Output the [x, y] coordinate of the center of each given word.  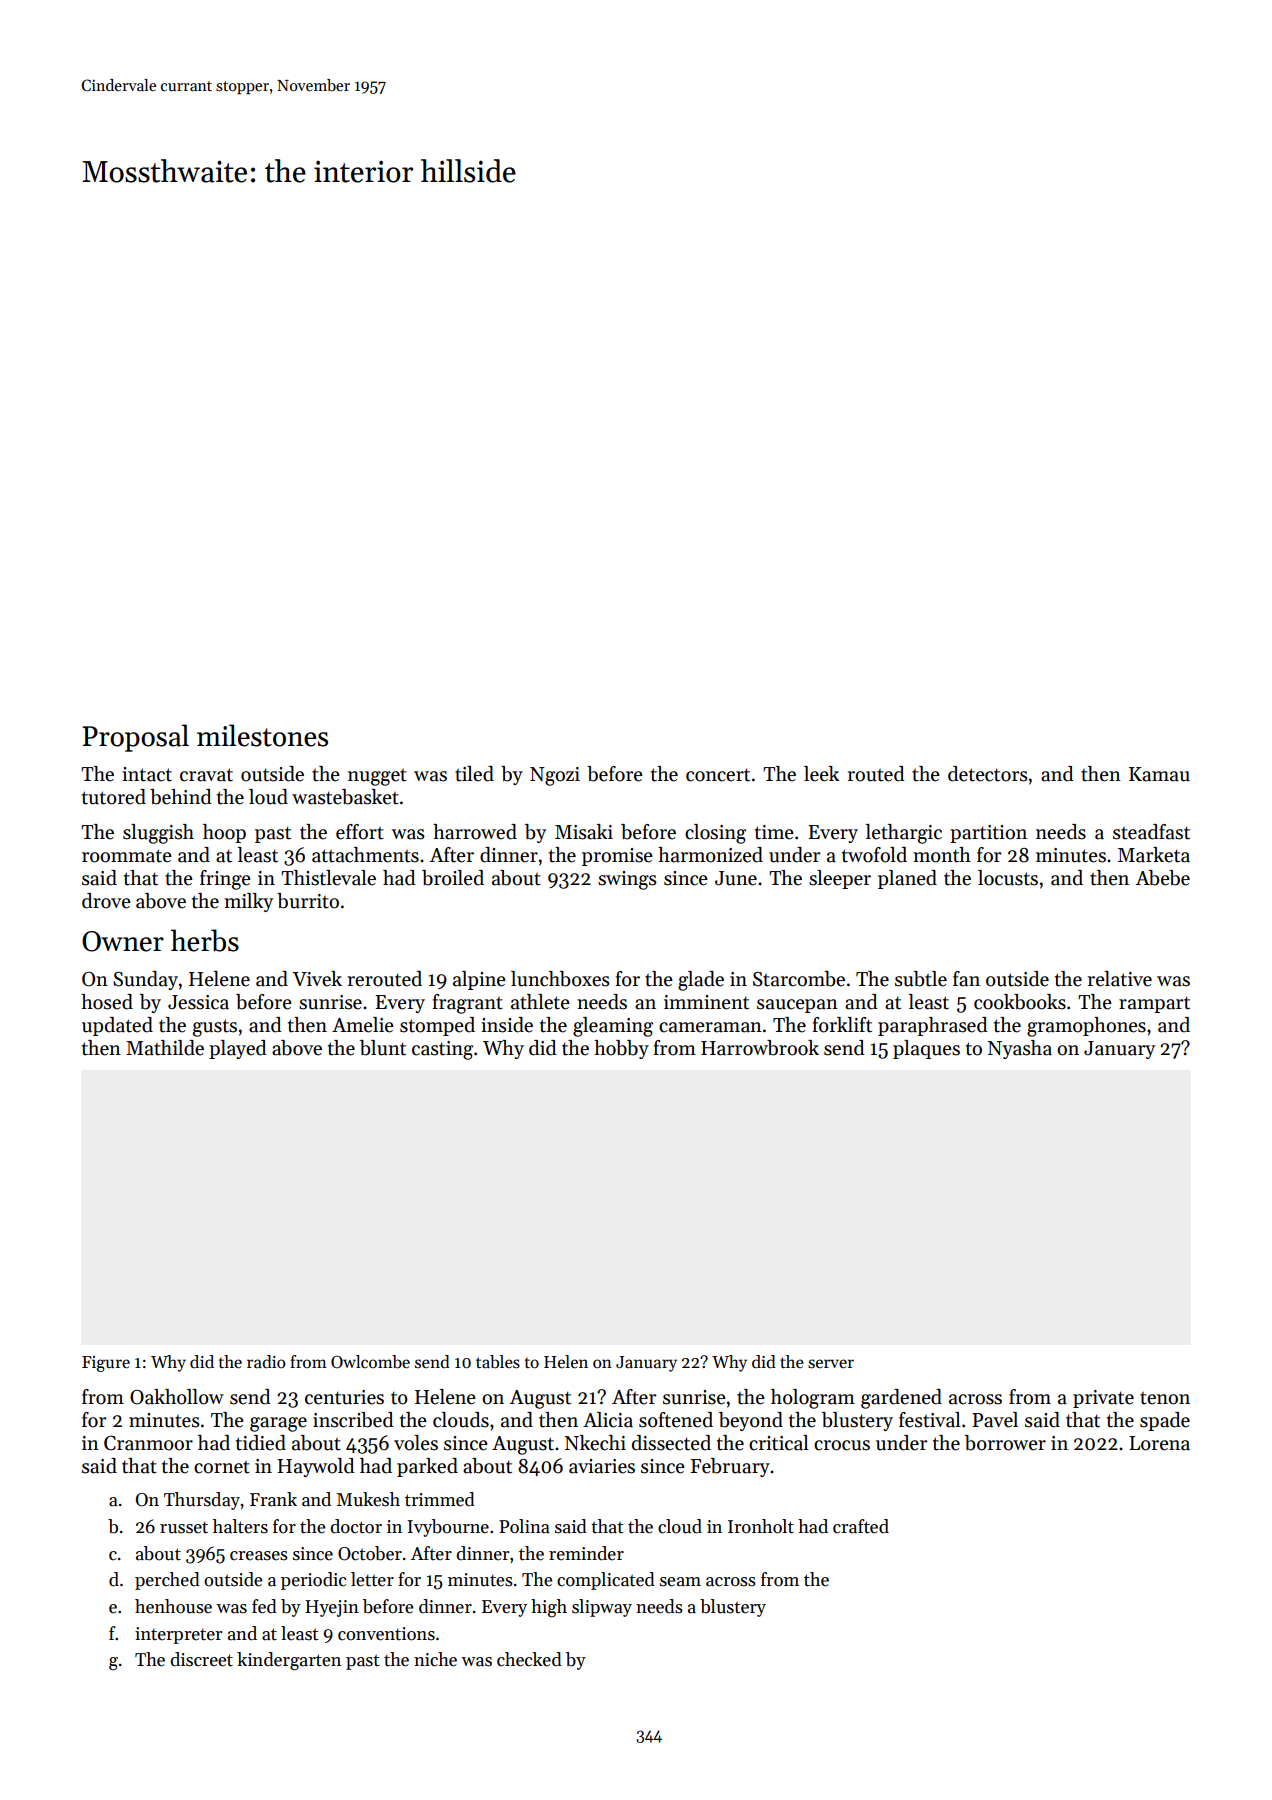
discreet [201, 1659]
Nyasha [1020, 1049]
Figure [106, 1364]
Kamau [1159, 774]
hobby [621, 1049]
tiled [474, 774]
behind [181, 797]
